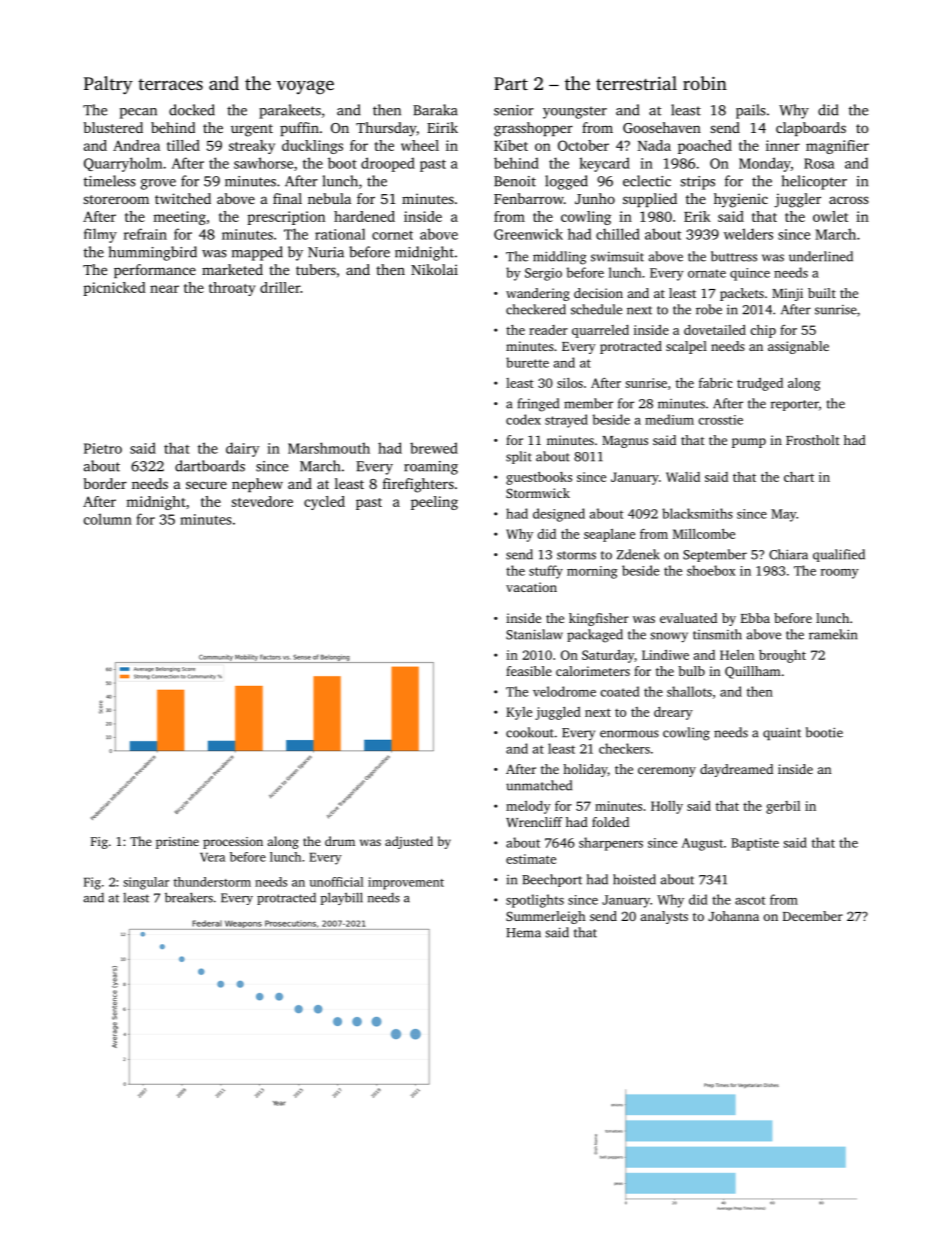  I want to click on breakers, so click(189, 897).
